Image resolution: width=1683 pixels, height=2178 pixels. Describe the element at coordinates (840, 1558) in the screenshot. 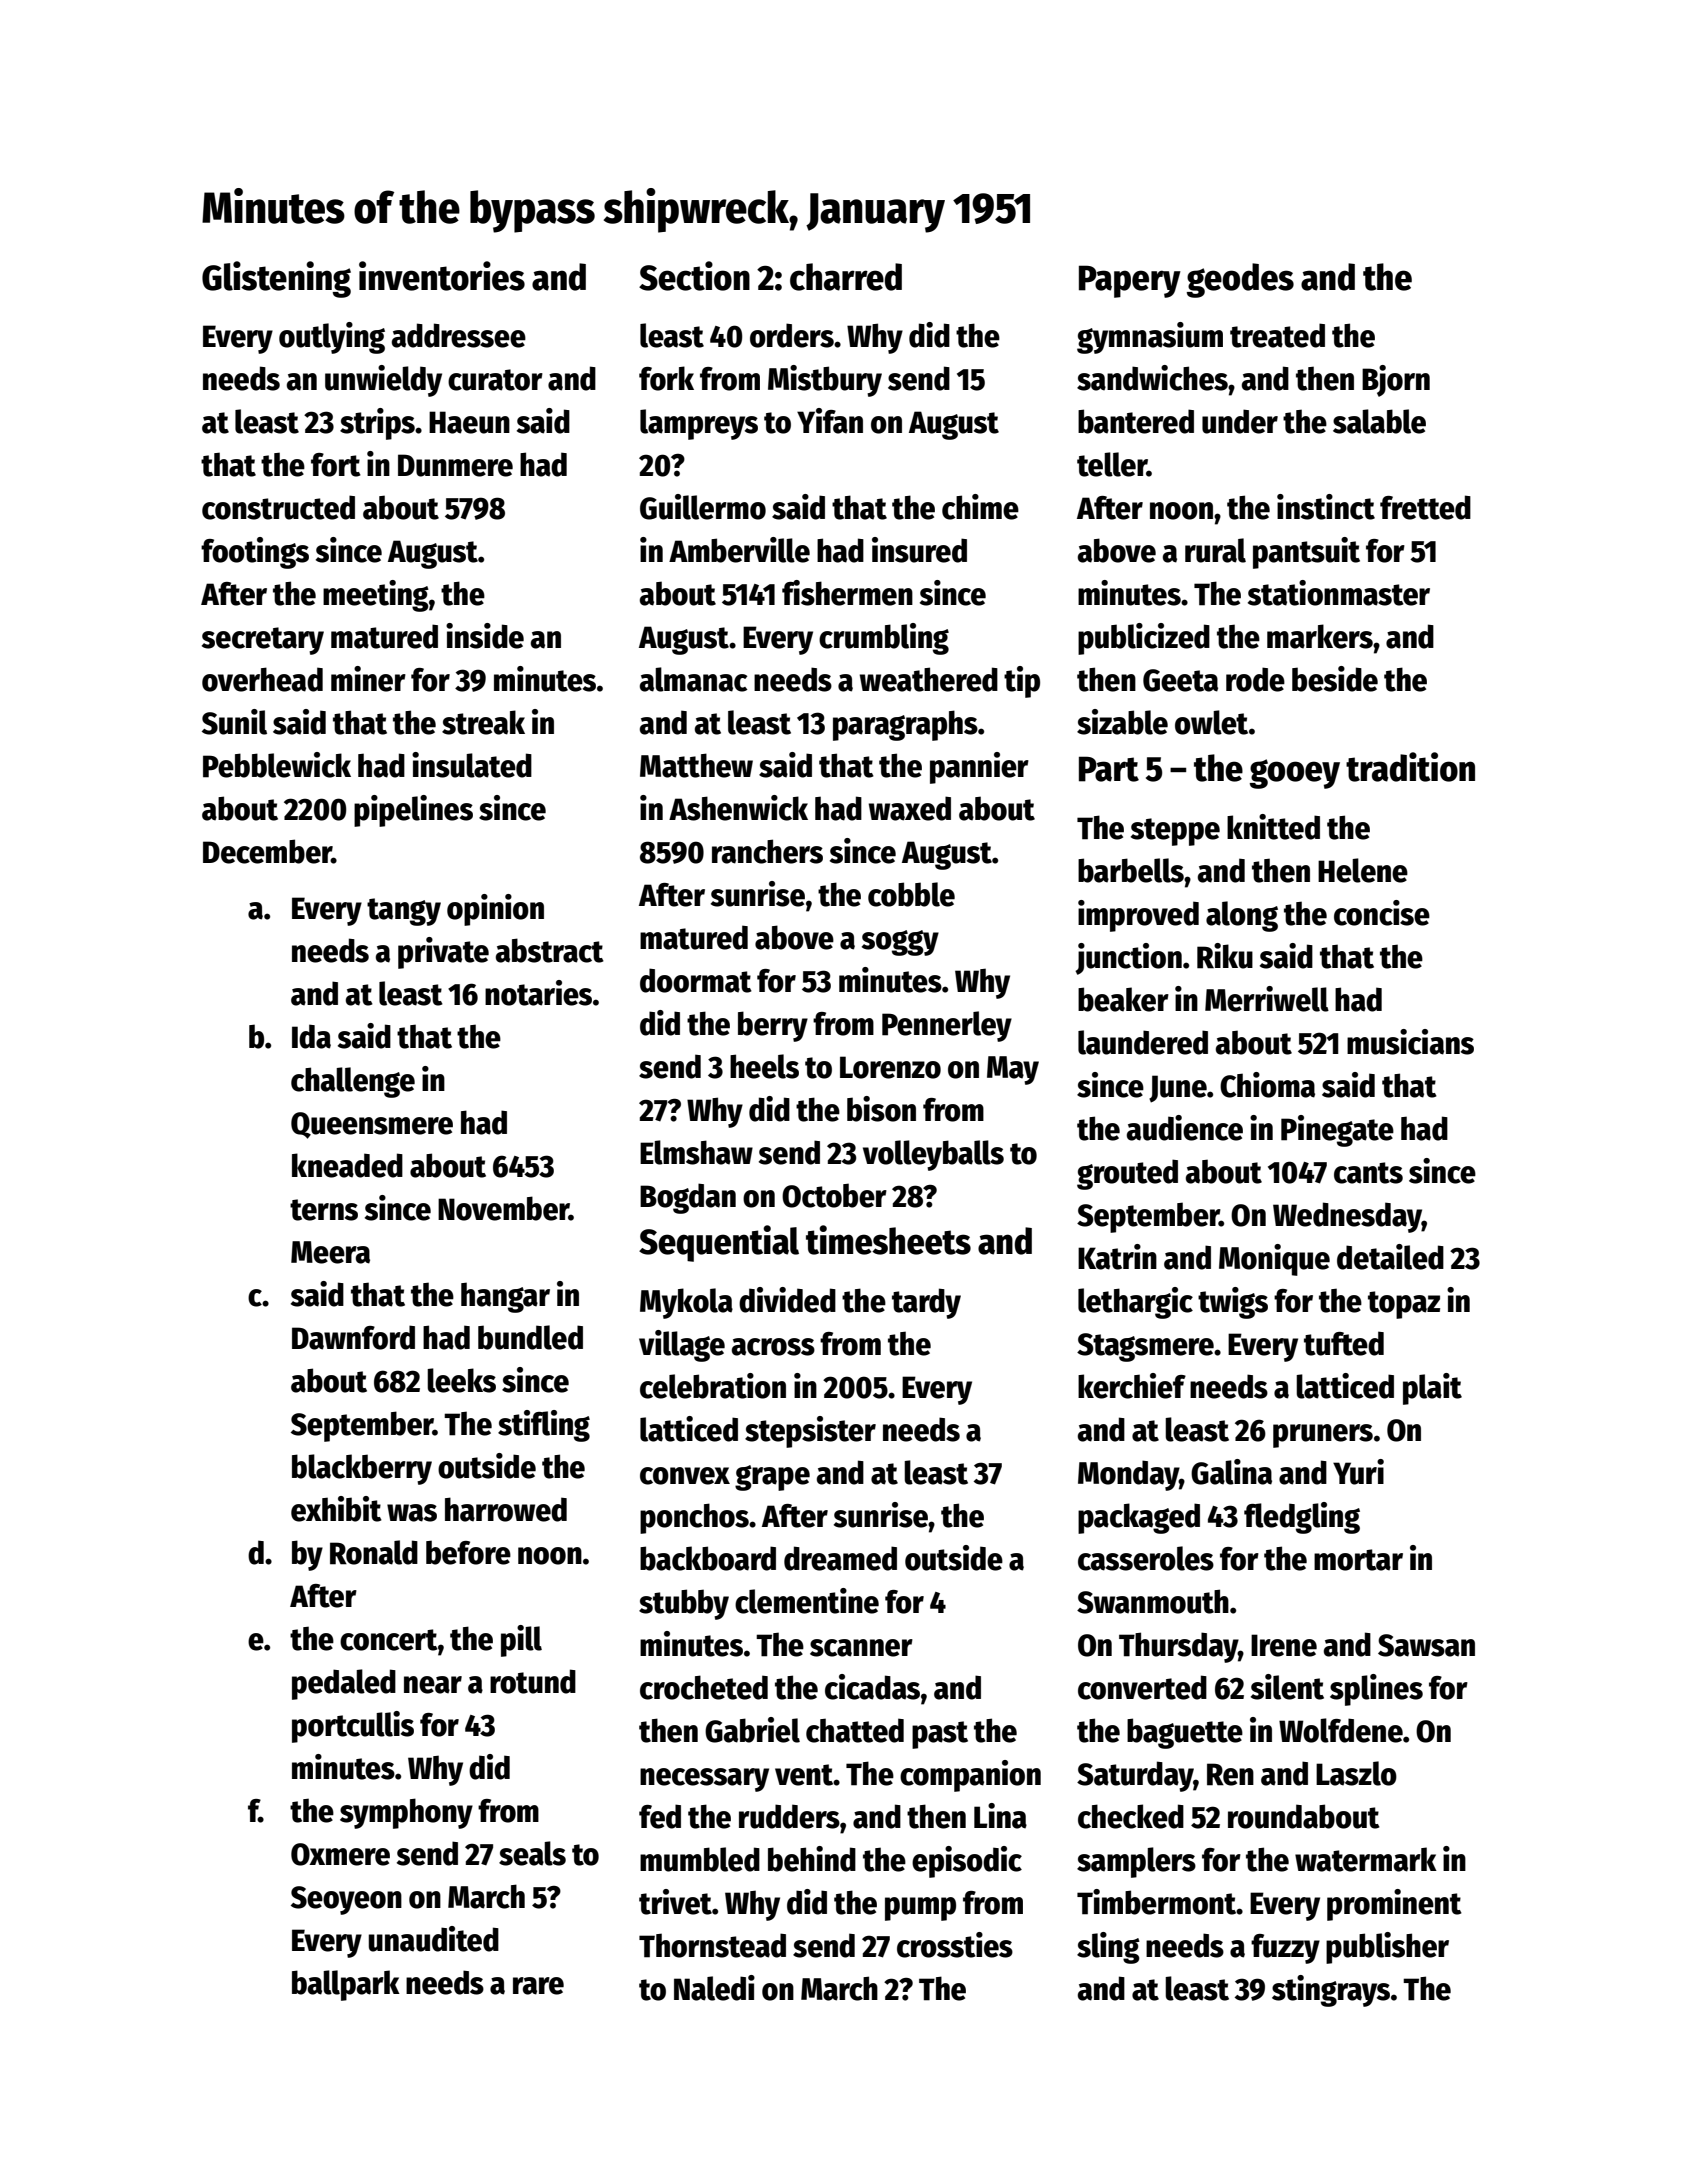

I see `dreamed` at that location.
